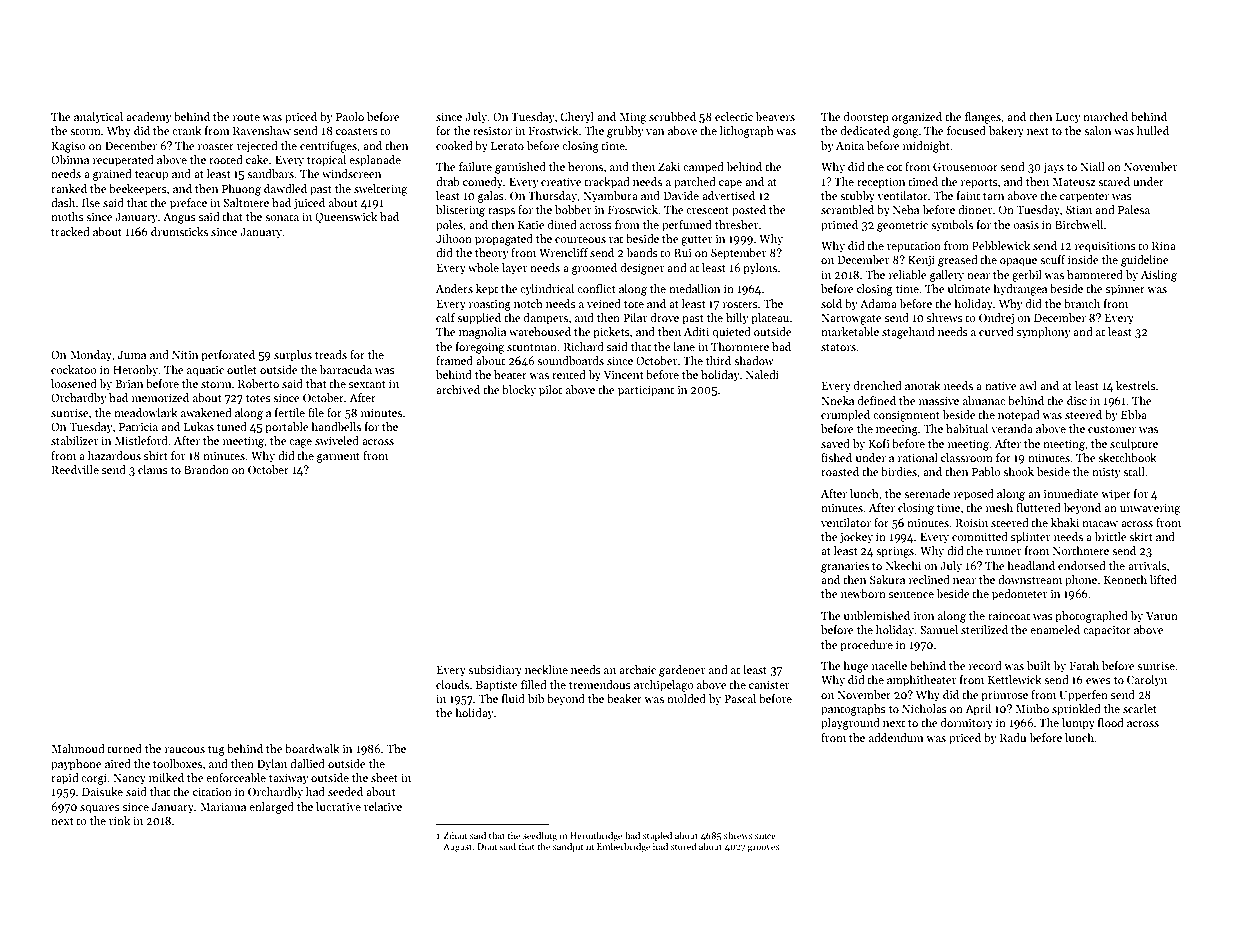 This image has height=952, width=1233. What do you see at coordinates (881, 183) in the image?
I see `reception` at bounding box center [881, 183].
